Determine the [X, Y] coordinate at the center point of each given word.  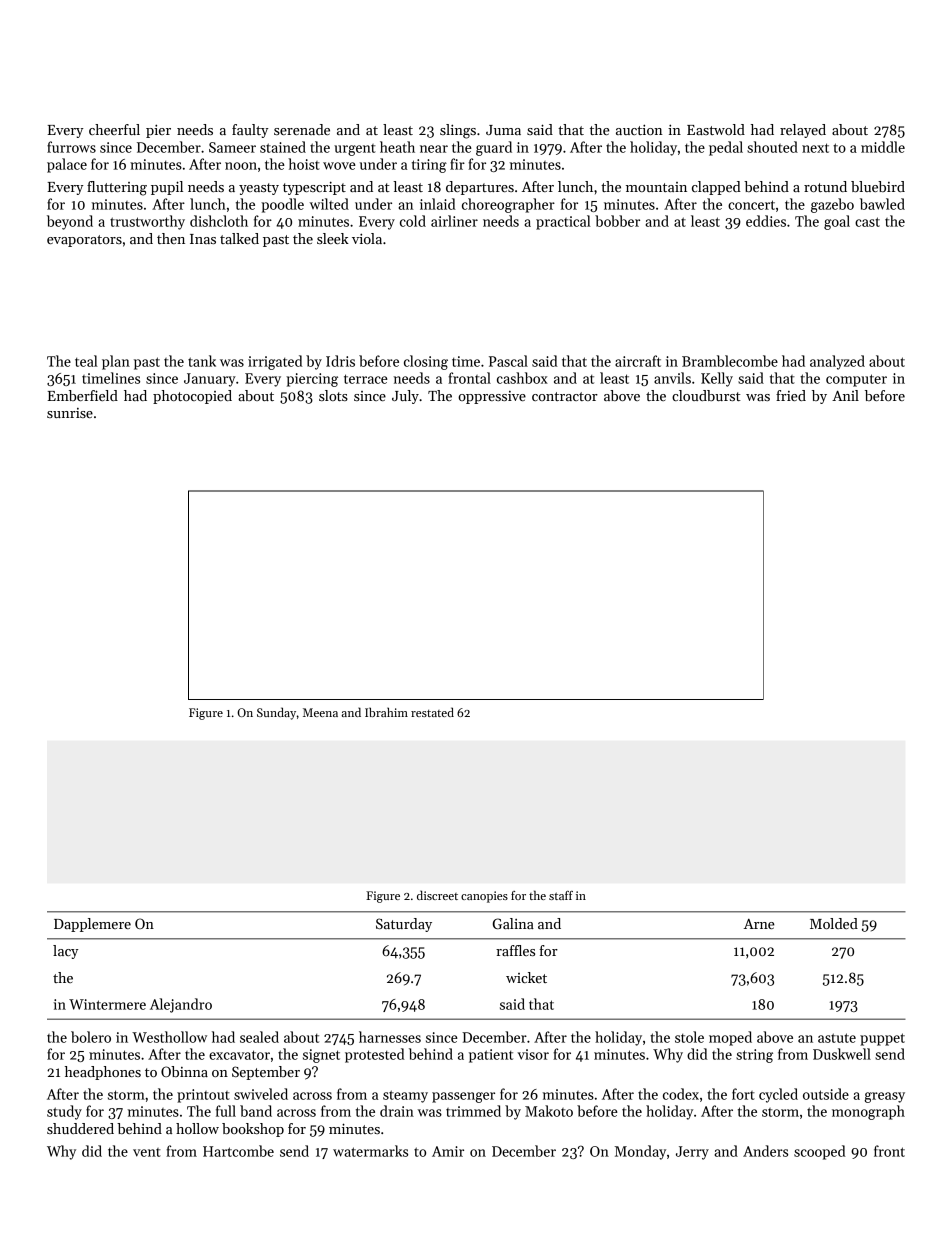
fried [791, 395]
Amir [448, 1151]
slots [333, 395]
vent [147, 1152]
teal [86, 361]
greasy [884, 1097]
